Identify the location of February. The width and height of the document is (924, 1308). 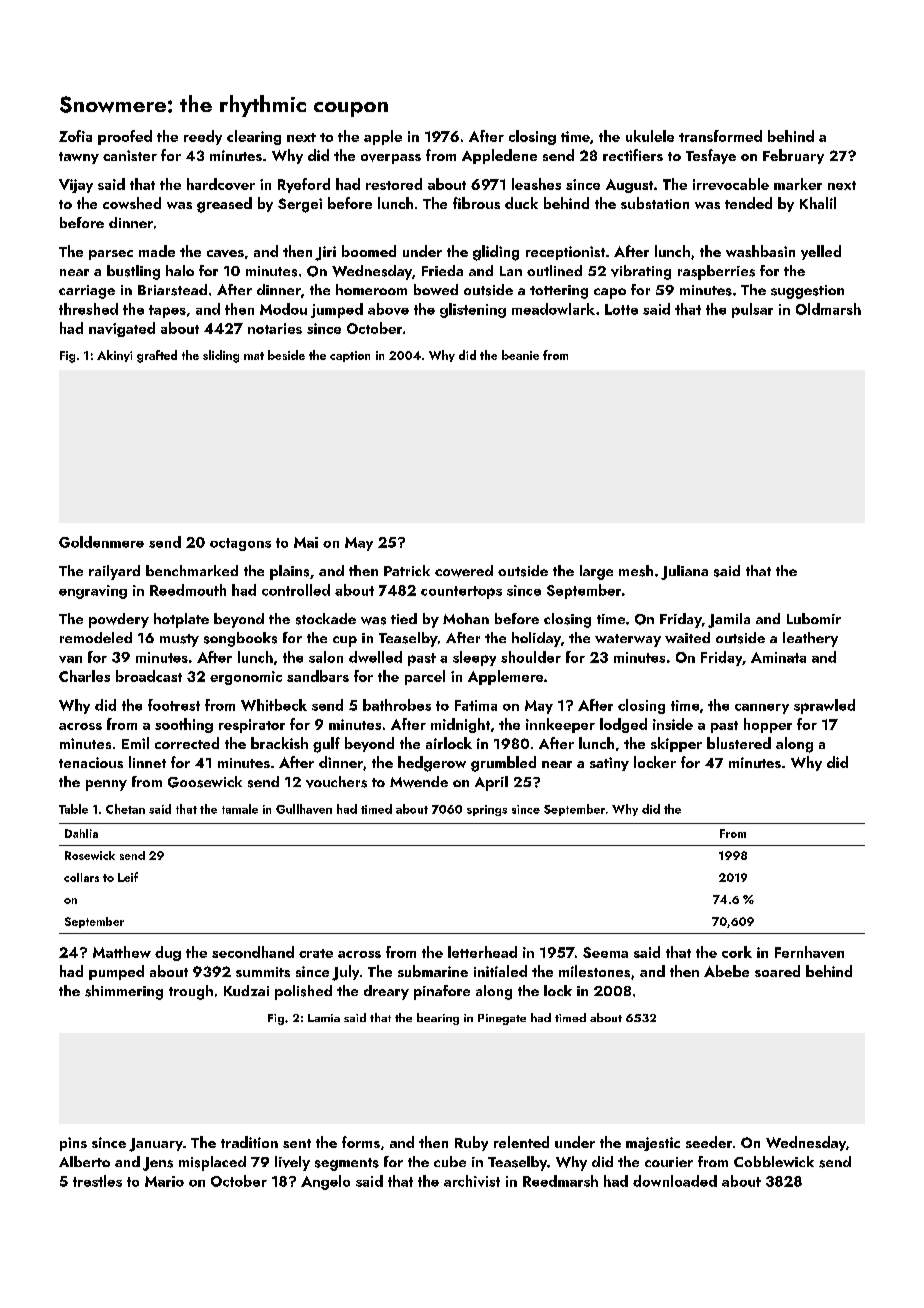
(793, 156).
